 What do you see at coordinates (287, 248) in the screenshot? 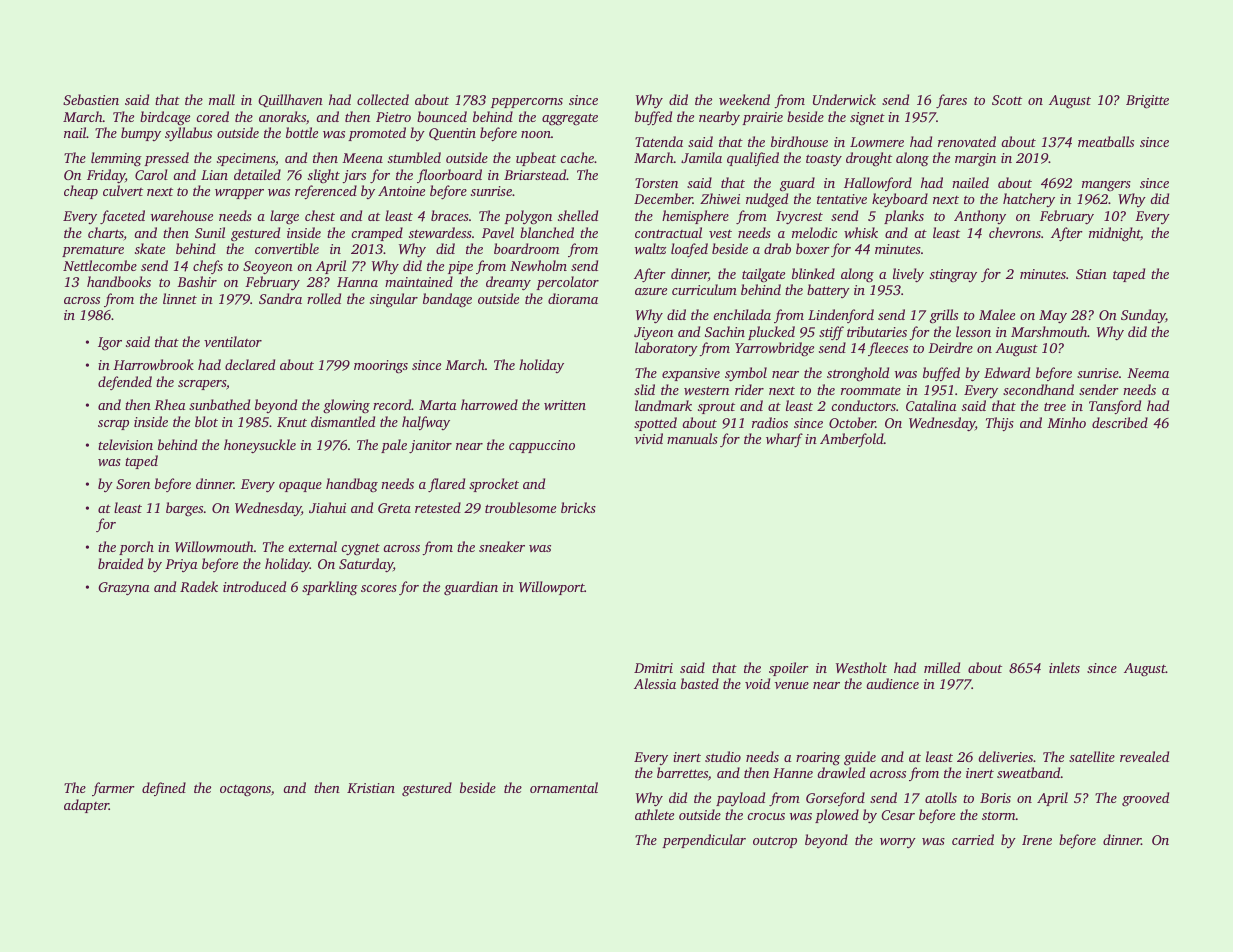
I see `convertible` at bounding box center [287, 248].
